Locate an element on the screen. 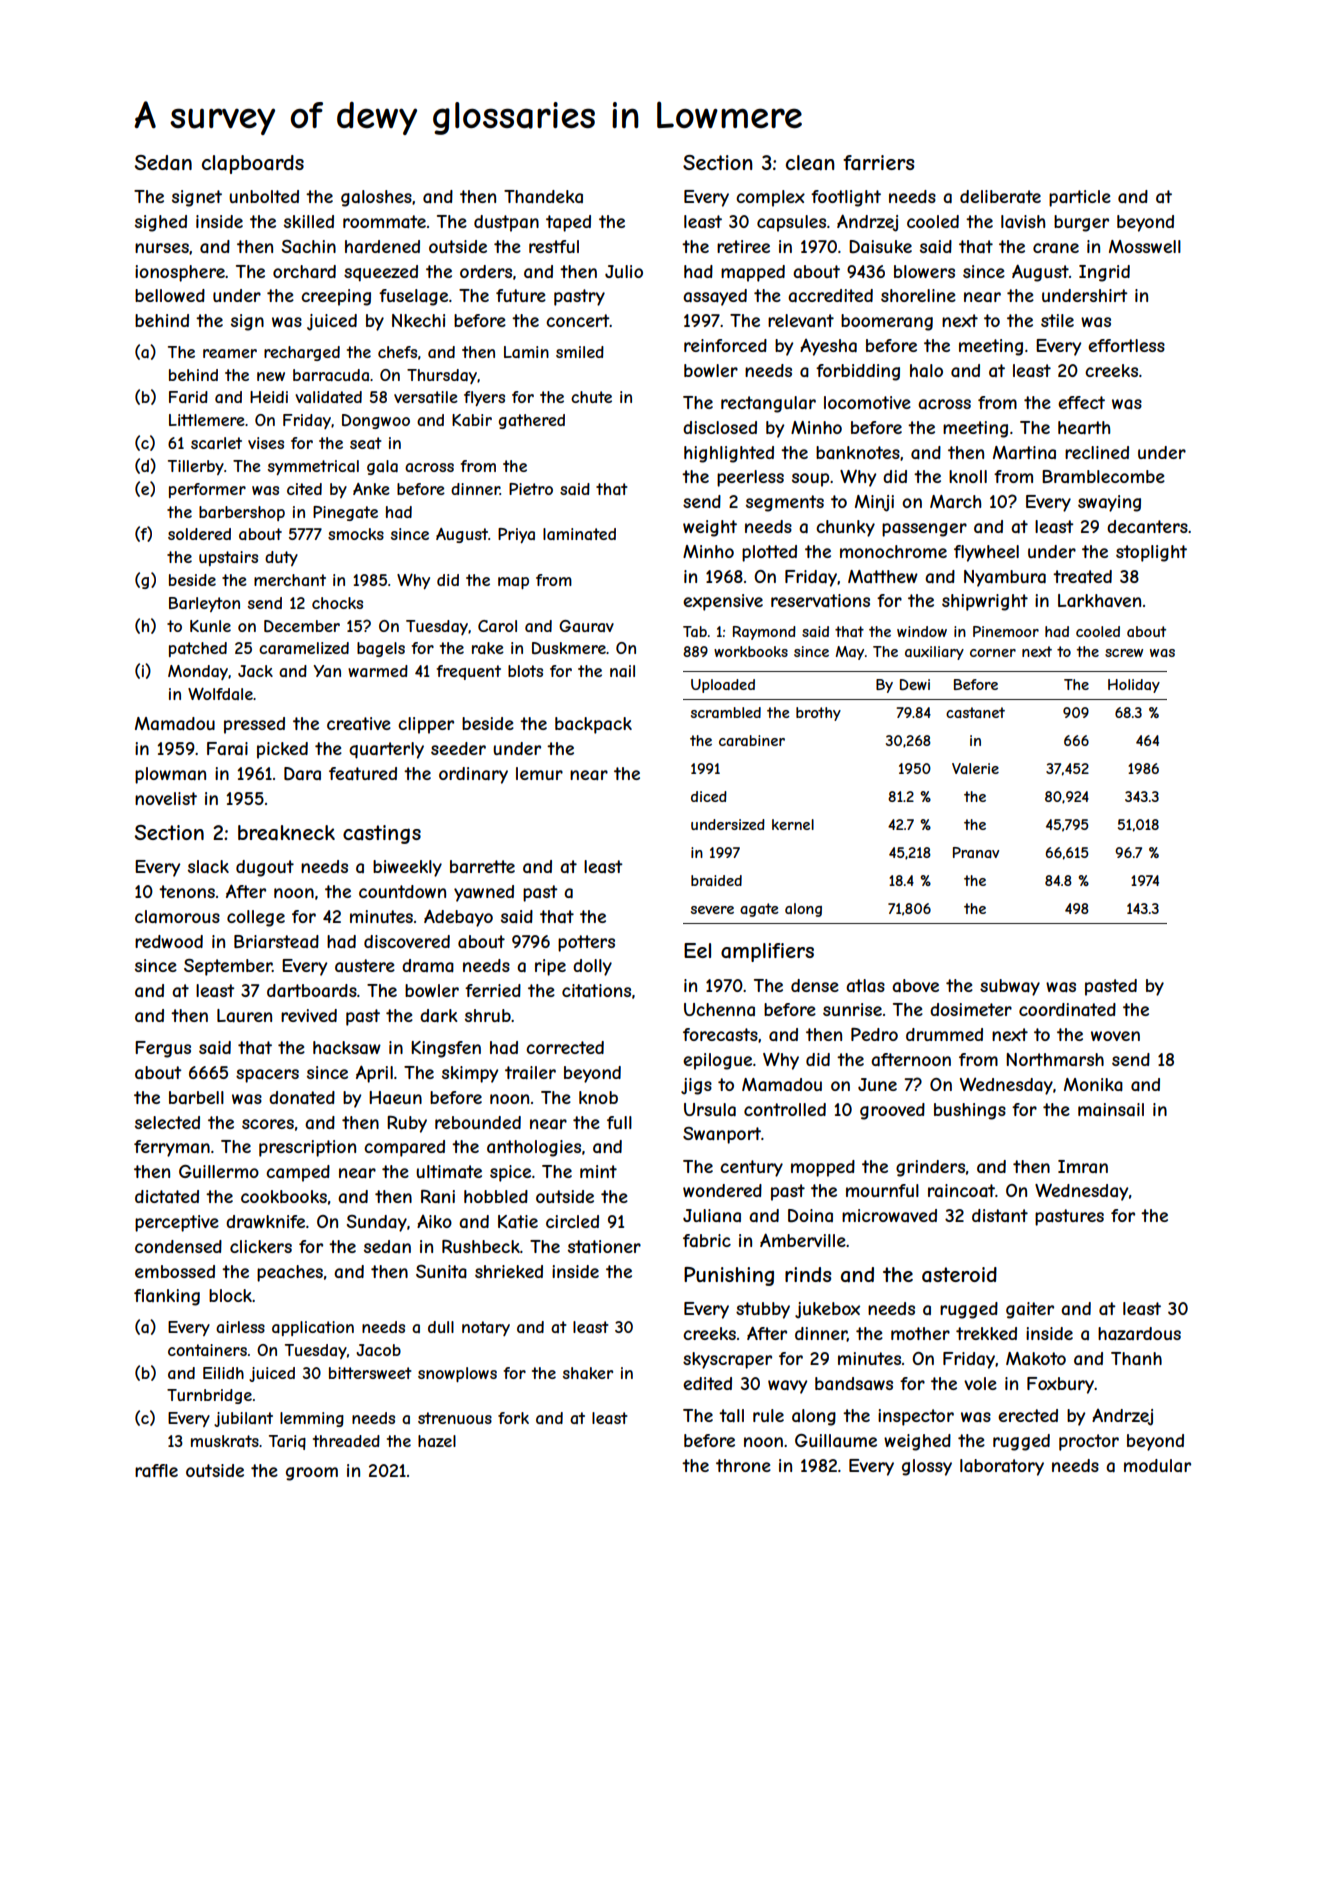 Image resolution: width=1328 pixels, height=1879 pixels. mother is located at coordinates (920, 1333).
